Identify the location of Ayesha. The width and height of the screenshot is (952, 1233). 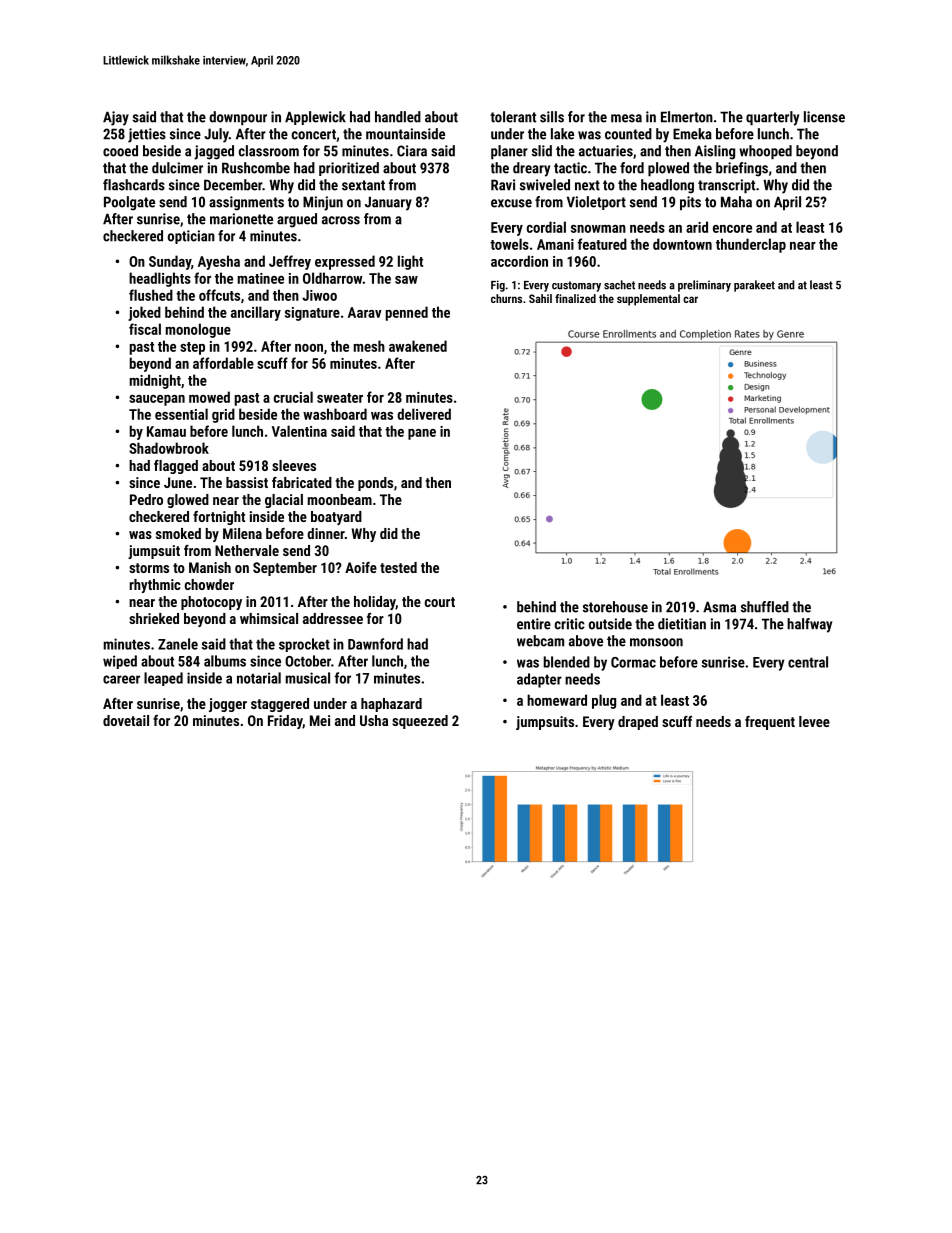
(219, 262).
